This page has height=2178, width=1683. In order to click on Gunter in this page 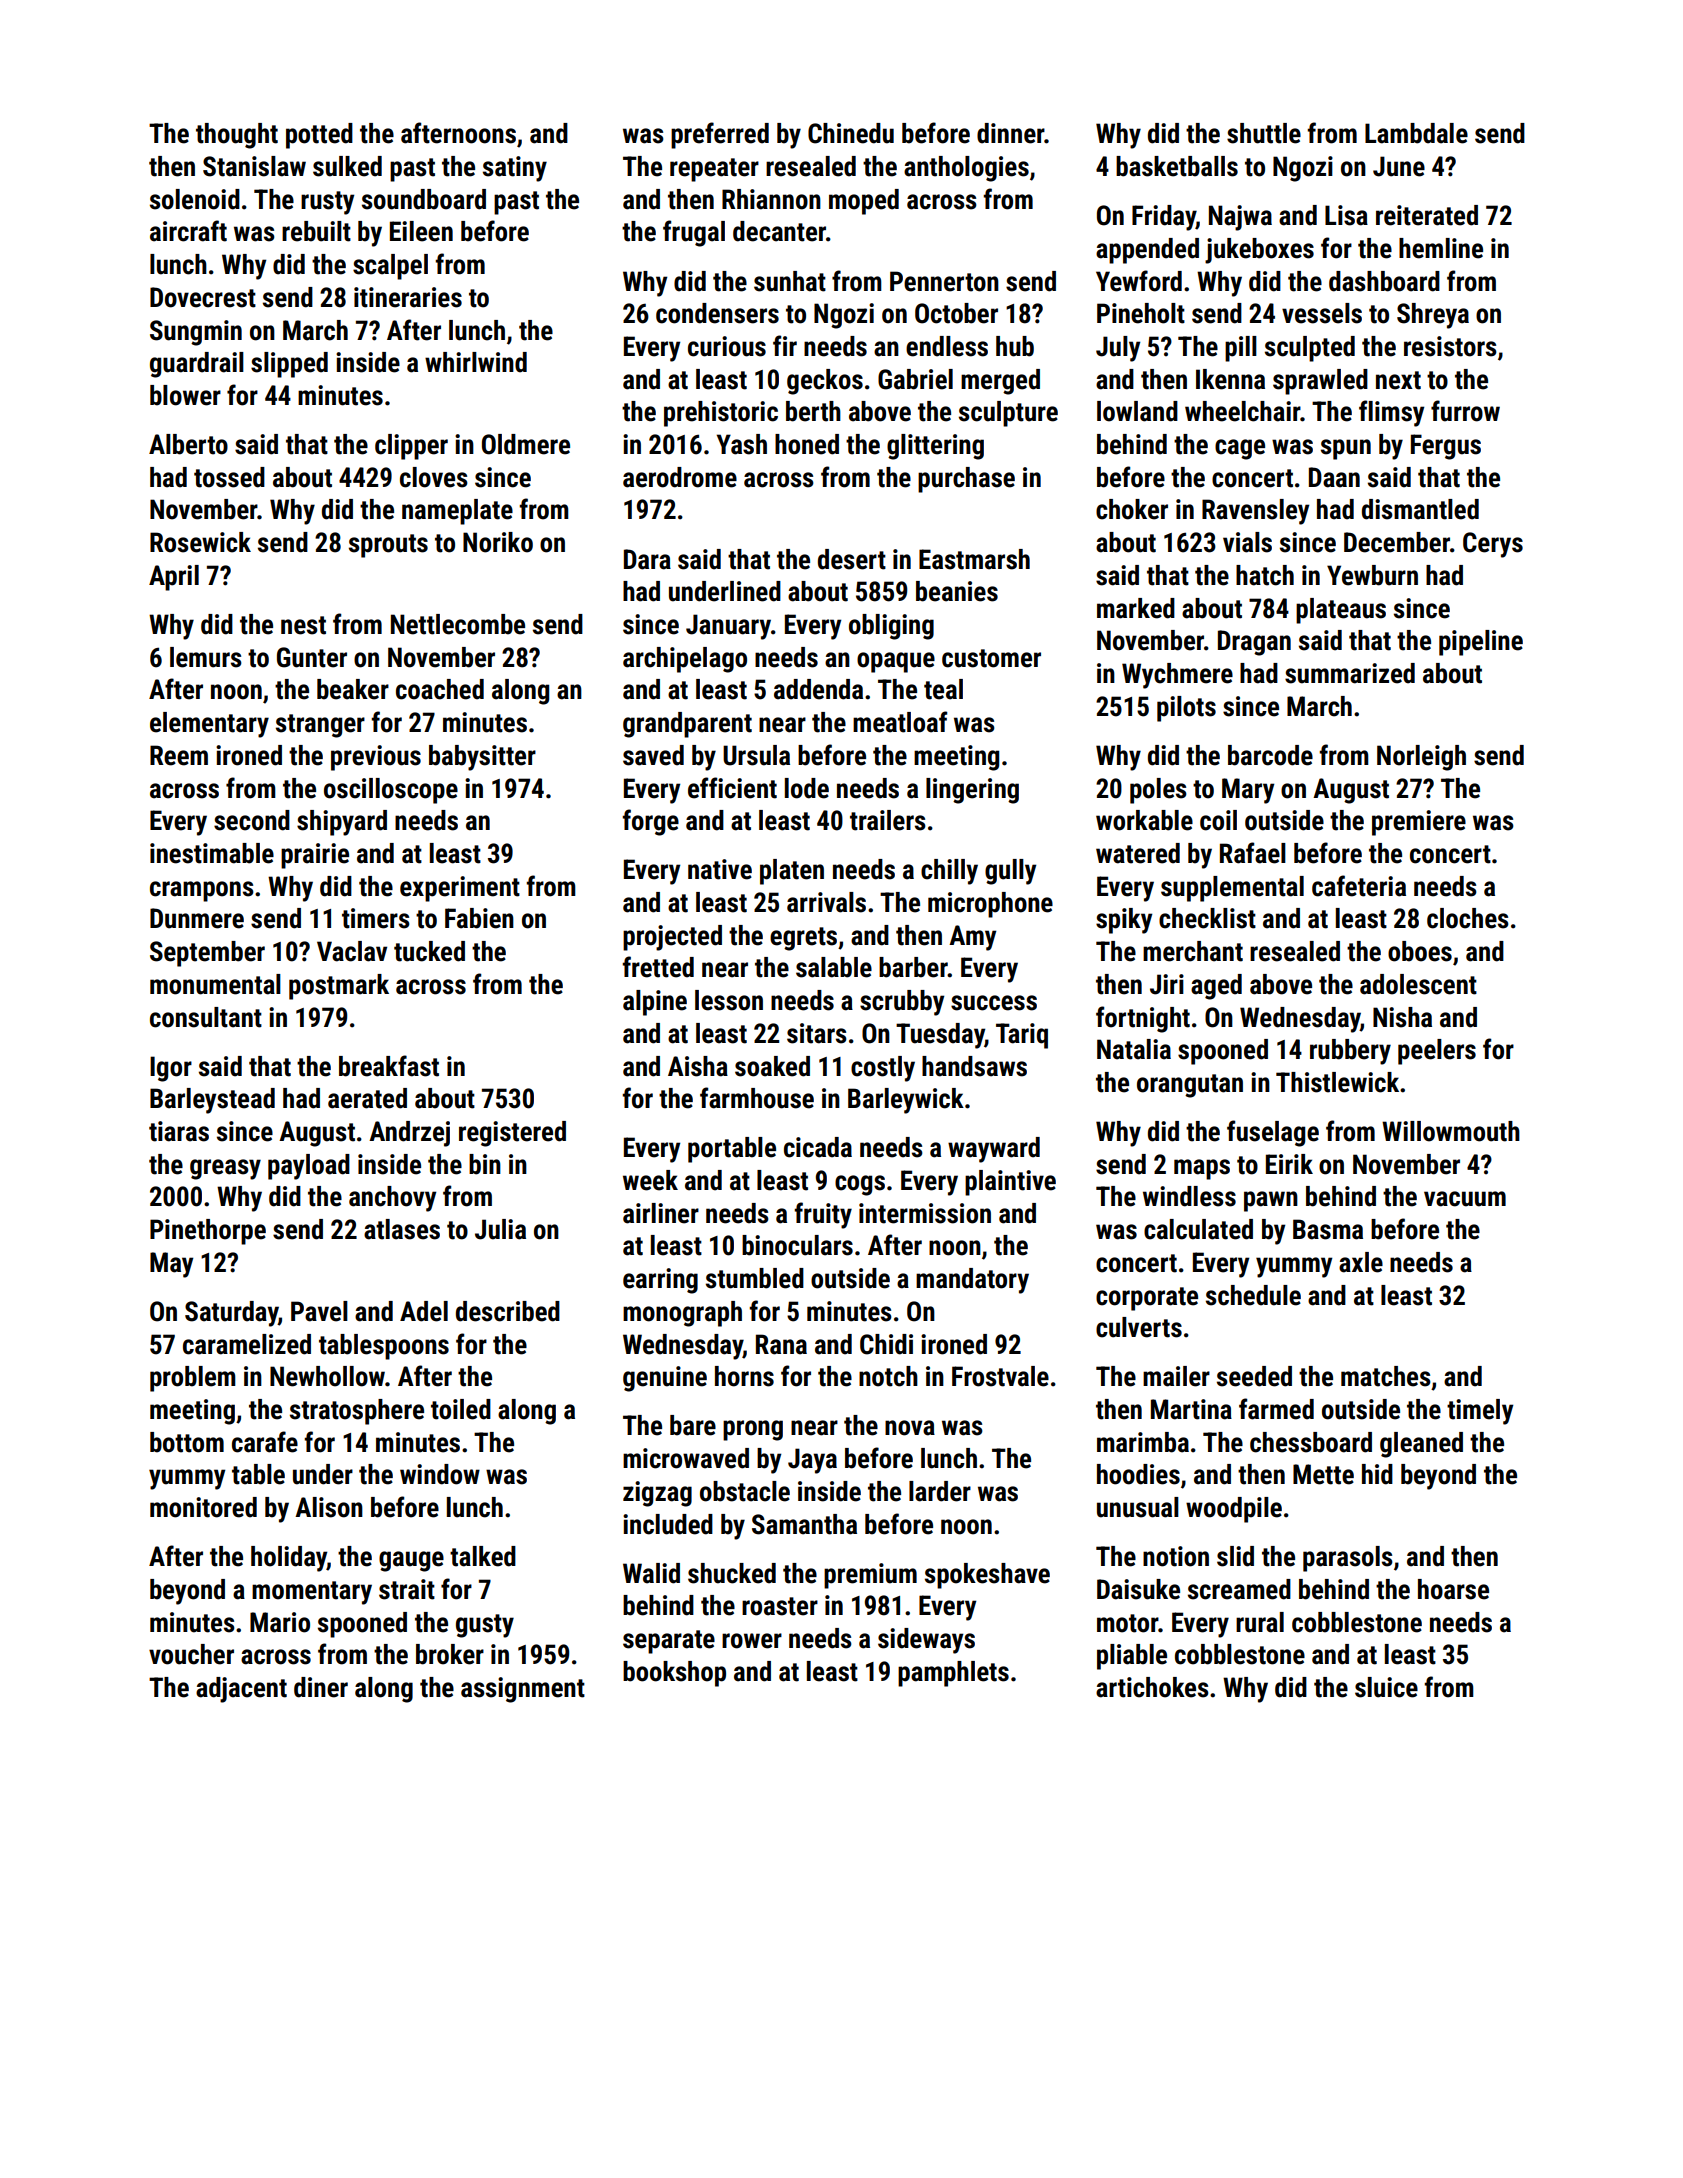, I will do `click(312, 657)`.
